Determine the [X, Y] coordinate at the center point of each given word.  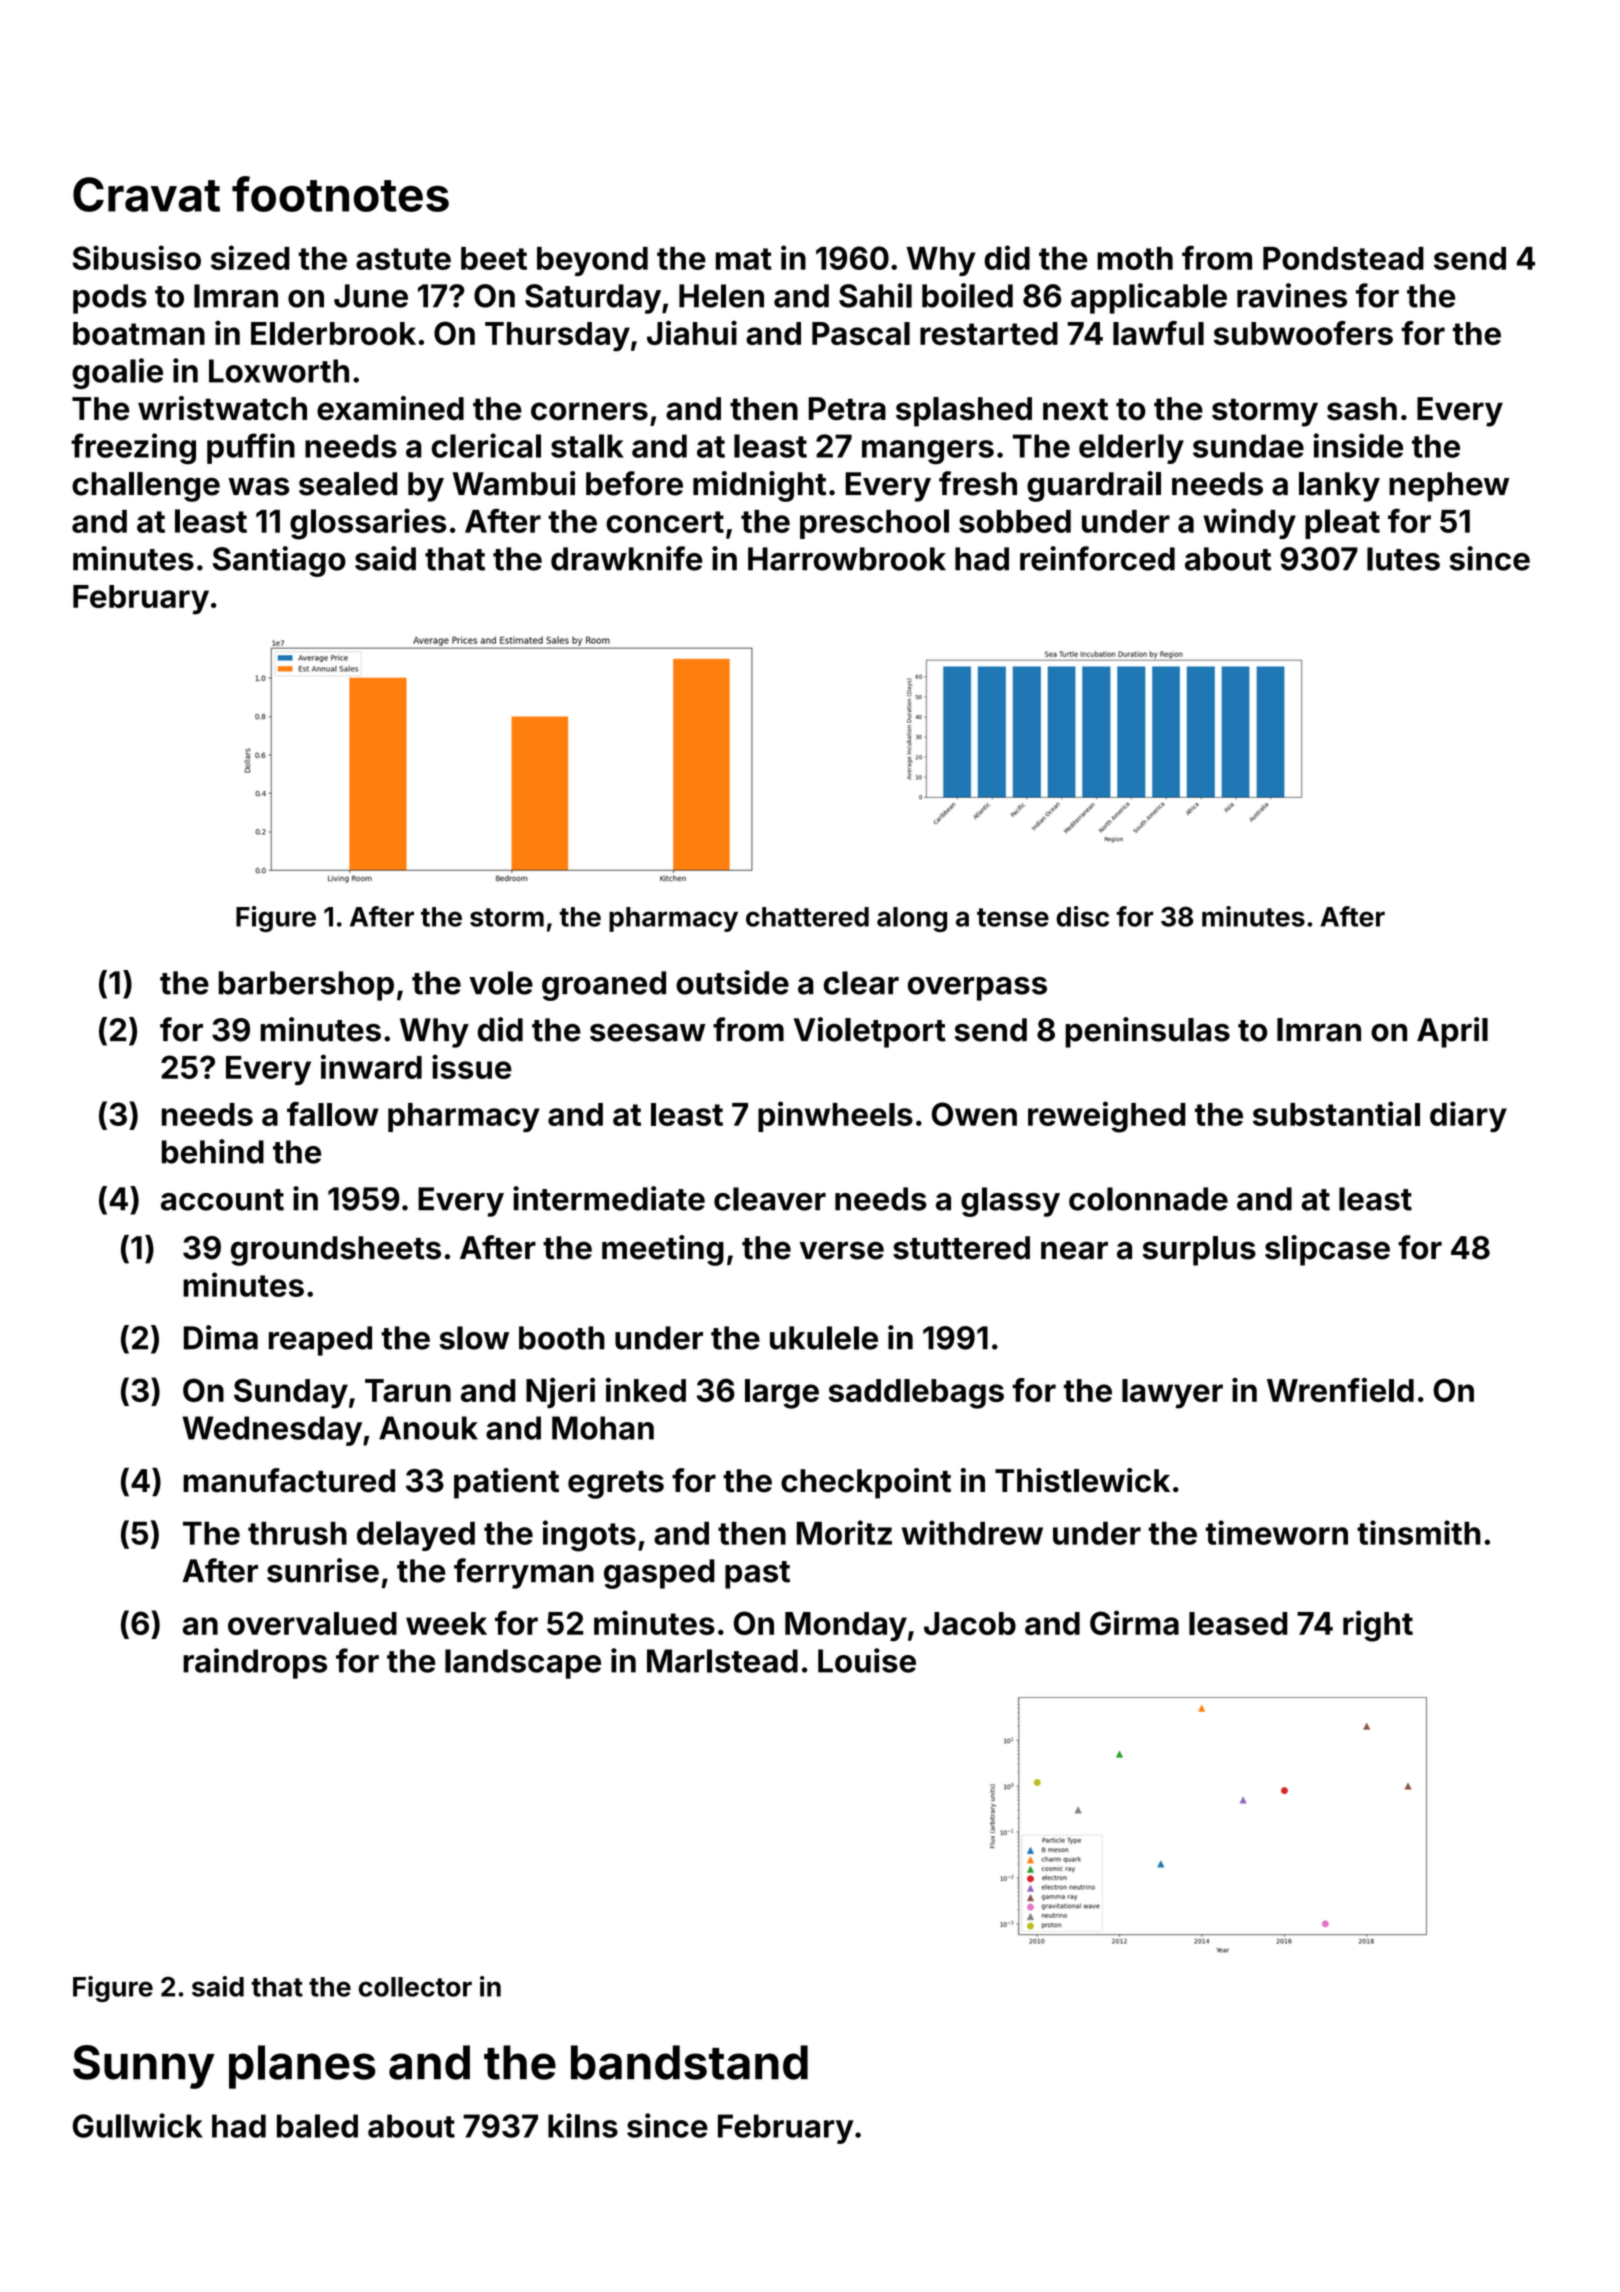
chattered [807, 917]
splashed [964, 412]
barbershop [306, 986]
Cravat [146, 194]
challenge [146, 487]
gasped [659, 1574]
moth [1135, 258]
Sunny [144, 2067]
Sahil [875, 295]
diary [1468, 1116]
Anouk [428, 1428]
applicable [1149, 298]
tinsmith [1419, 1532]
